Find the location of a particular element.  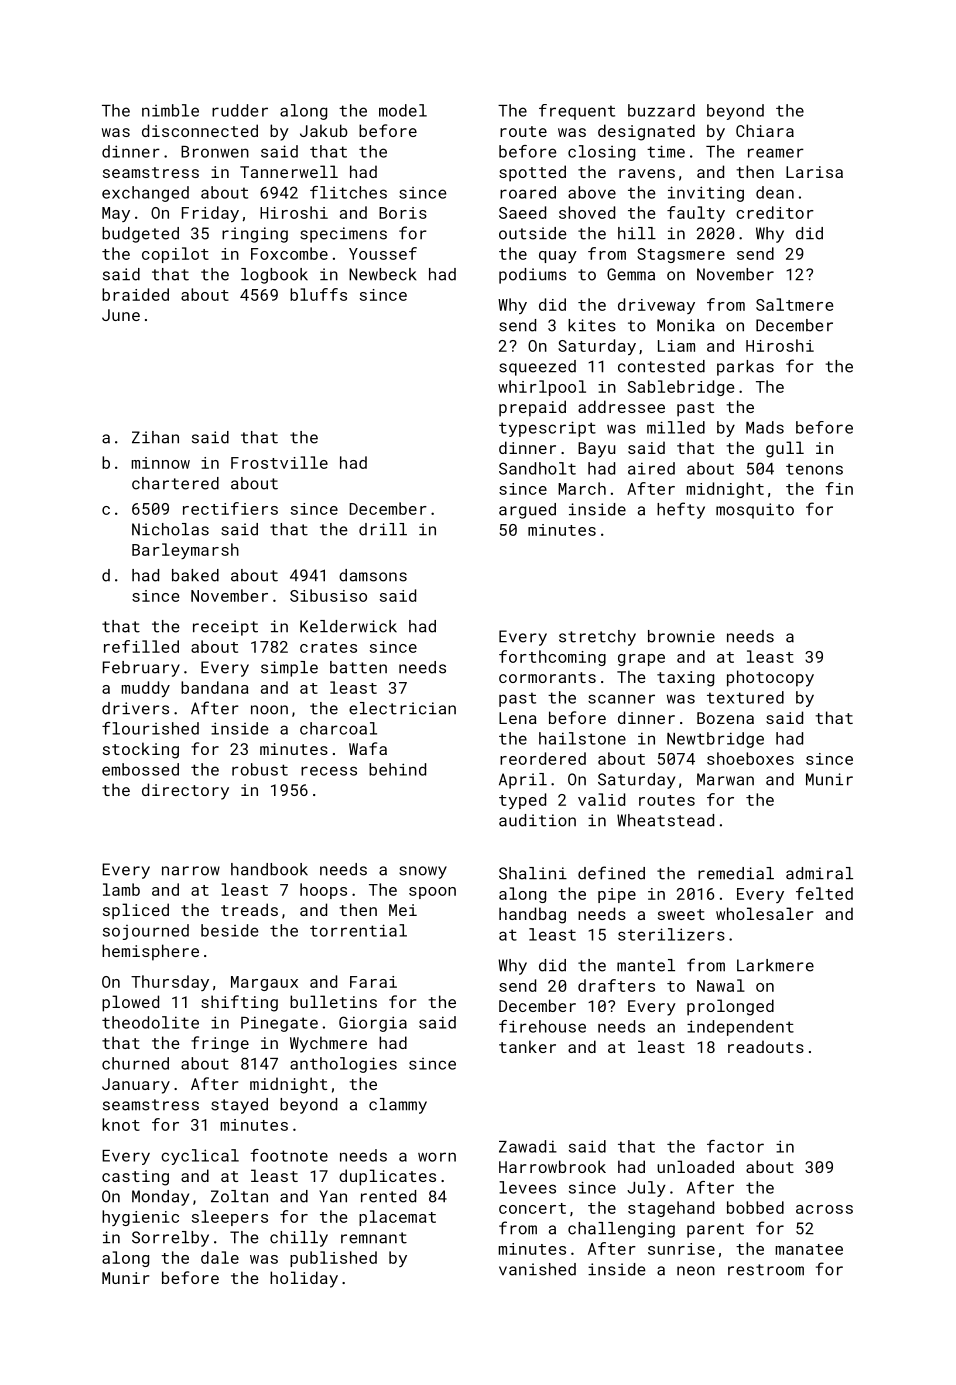

manatee is located at coordinates (809, 1249).
